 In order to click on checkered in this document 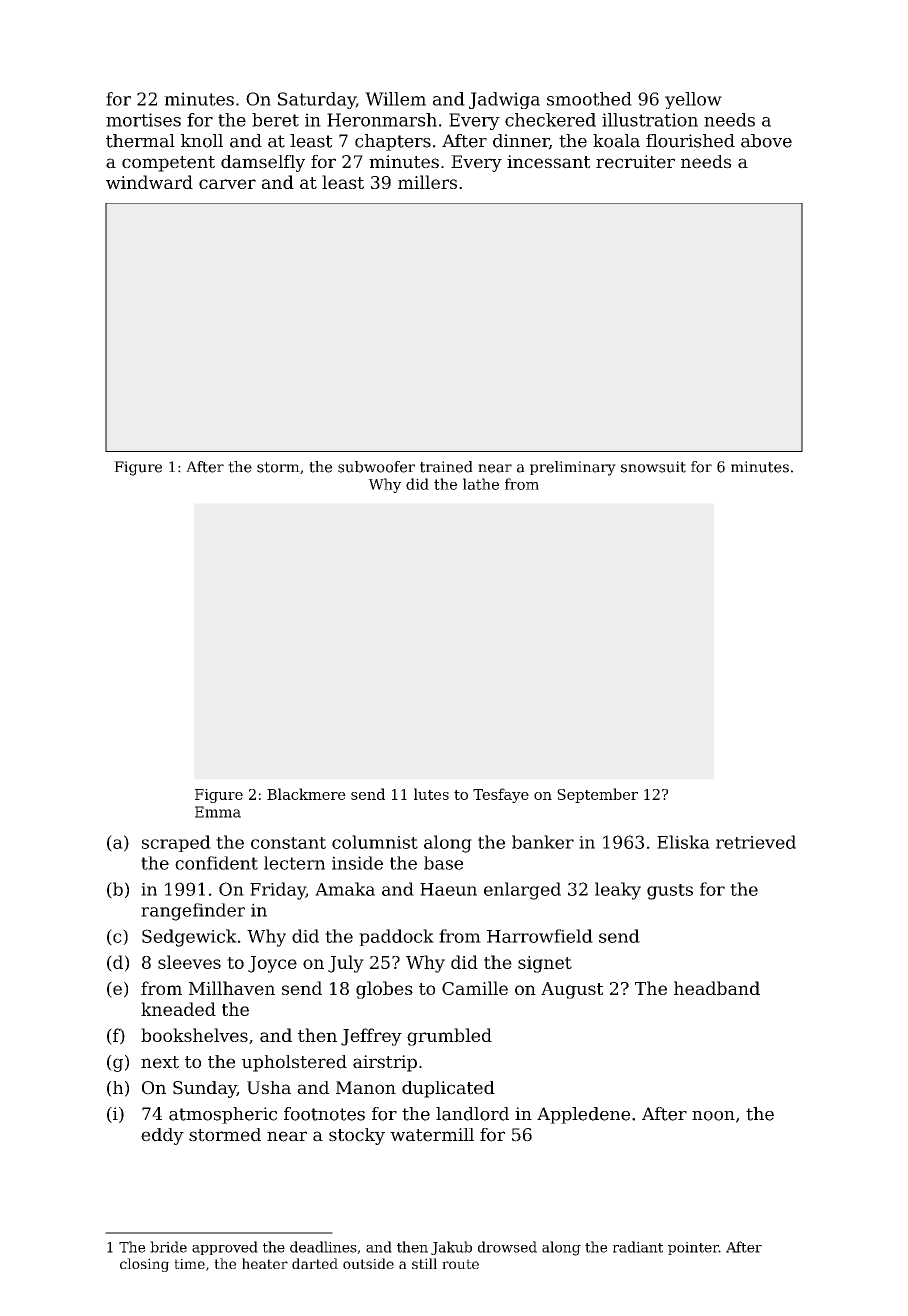, I will do `click(550, 120)`.
